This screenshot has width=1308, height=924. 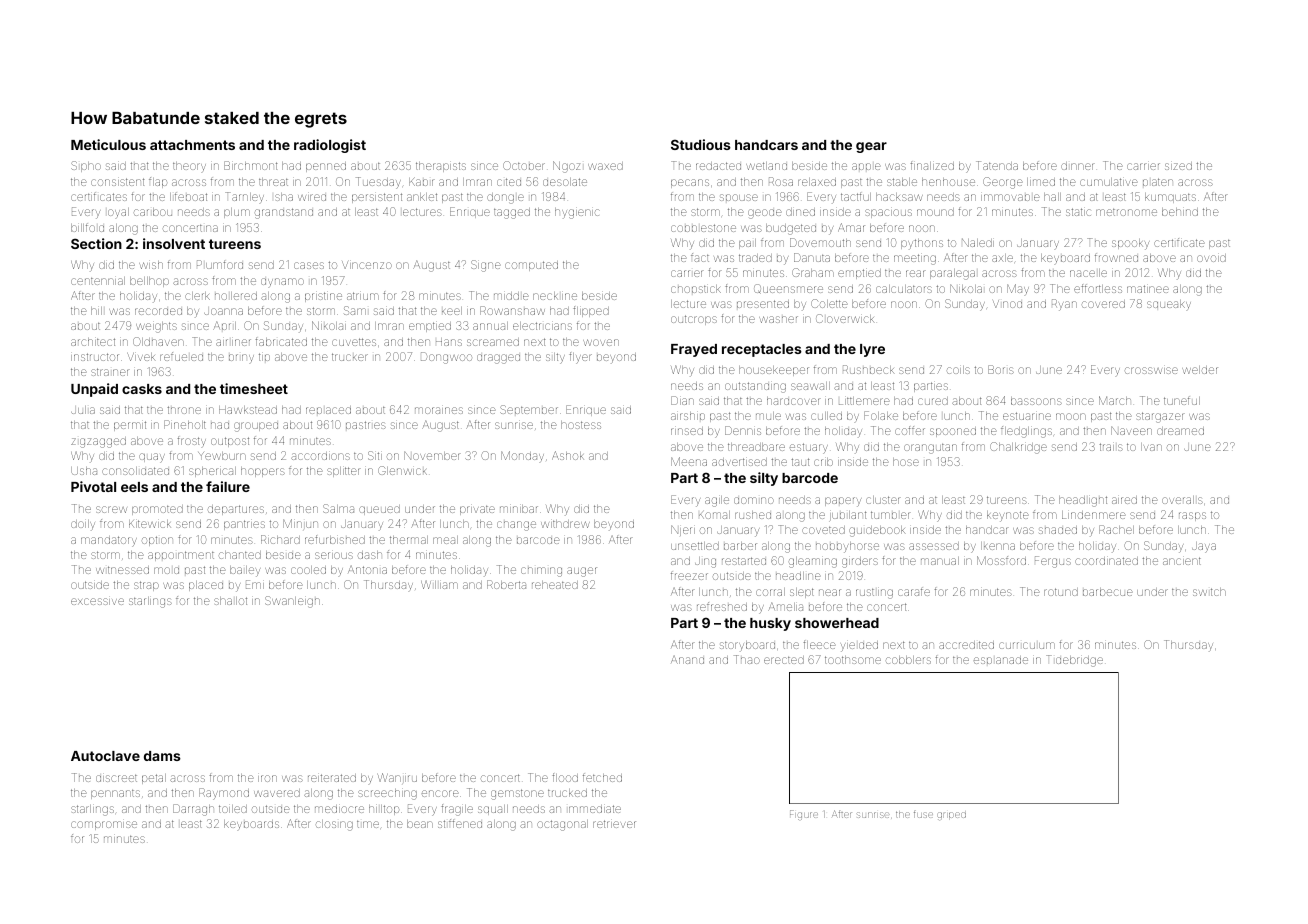 I want to click on advertised, so click(x=739, y=462).
